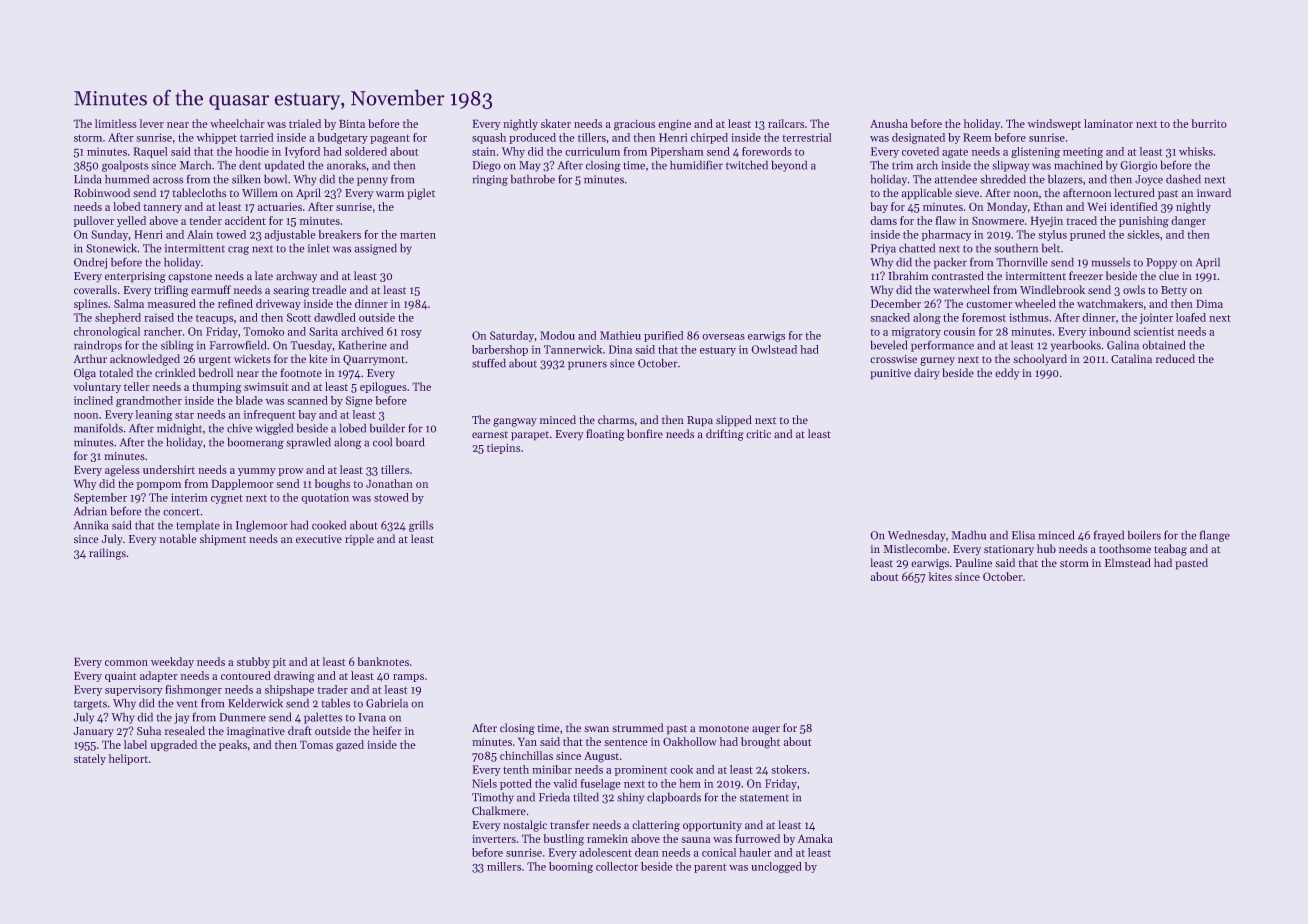 The image size is (1308, 924). What do you see at coordinates (173, 746) in the image?
I see `upgraded` at bounding box center [173, 746].
